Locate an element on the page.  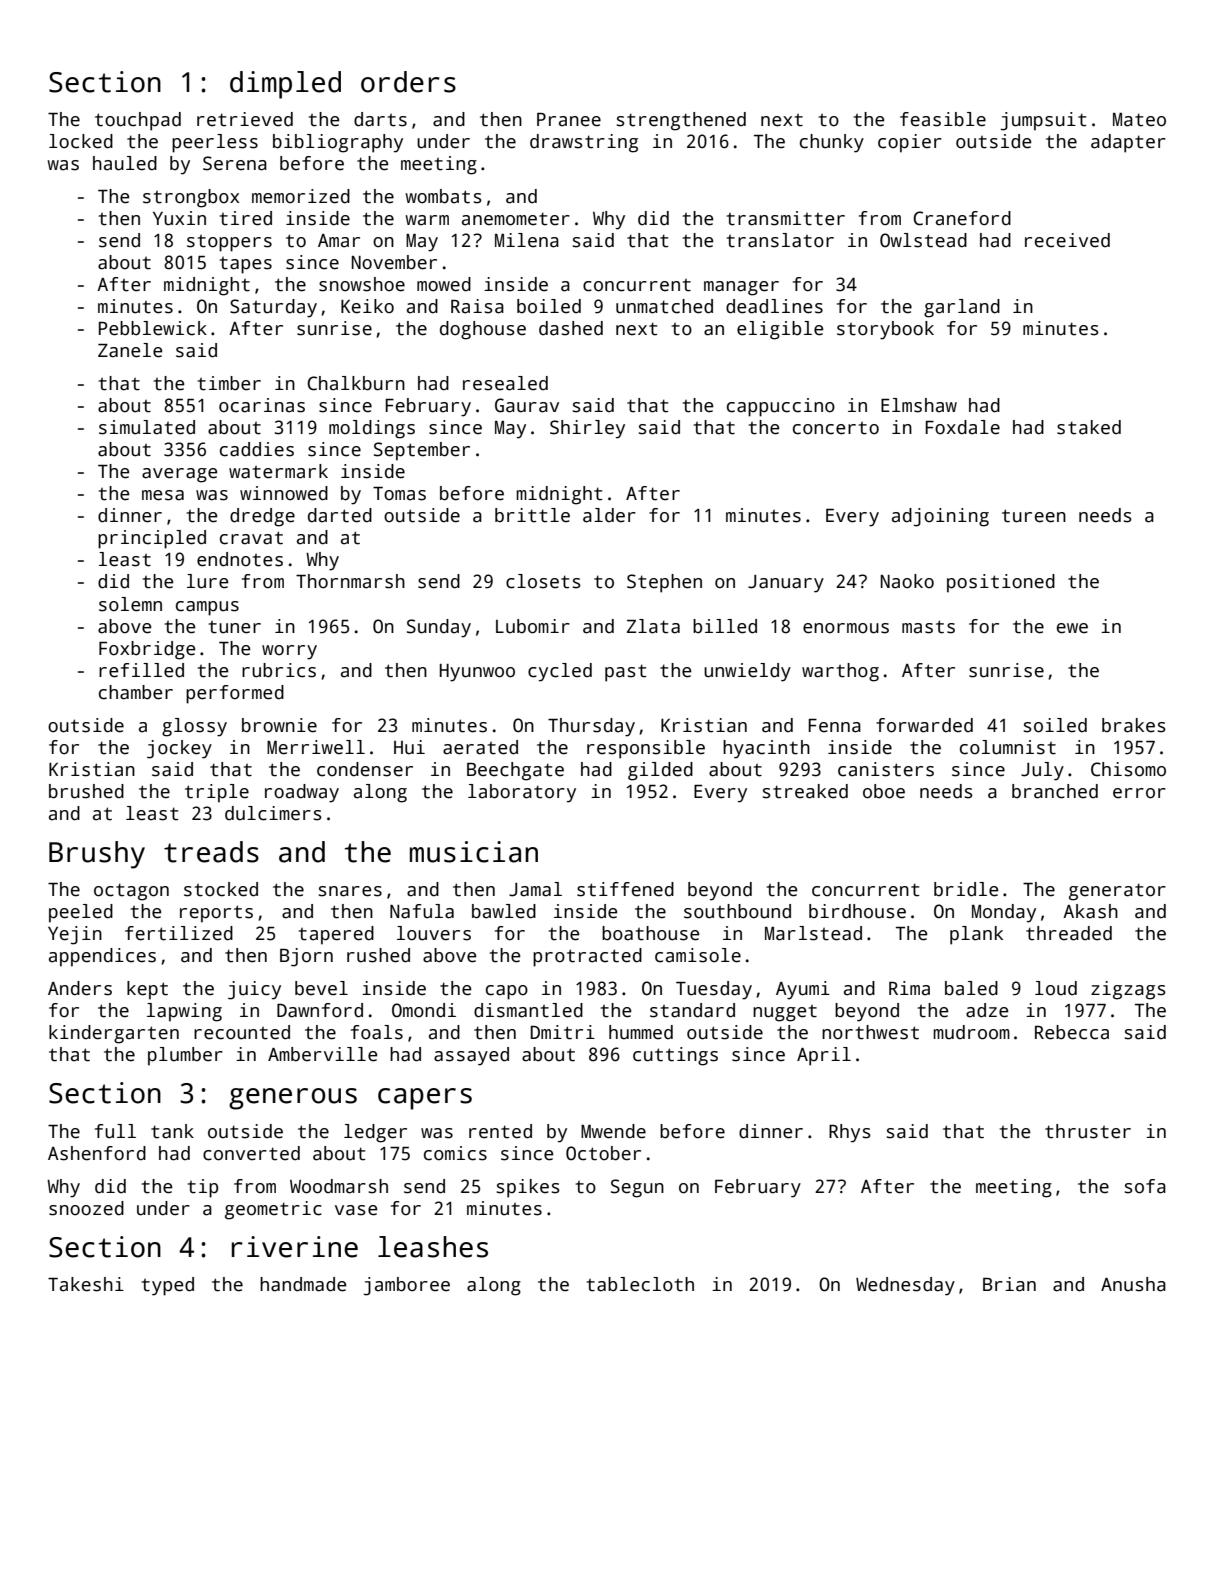
Anders is located at coordinates (80, 988).
